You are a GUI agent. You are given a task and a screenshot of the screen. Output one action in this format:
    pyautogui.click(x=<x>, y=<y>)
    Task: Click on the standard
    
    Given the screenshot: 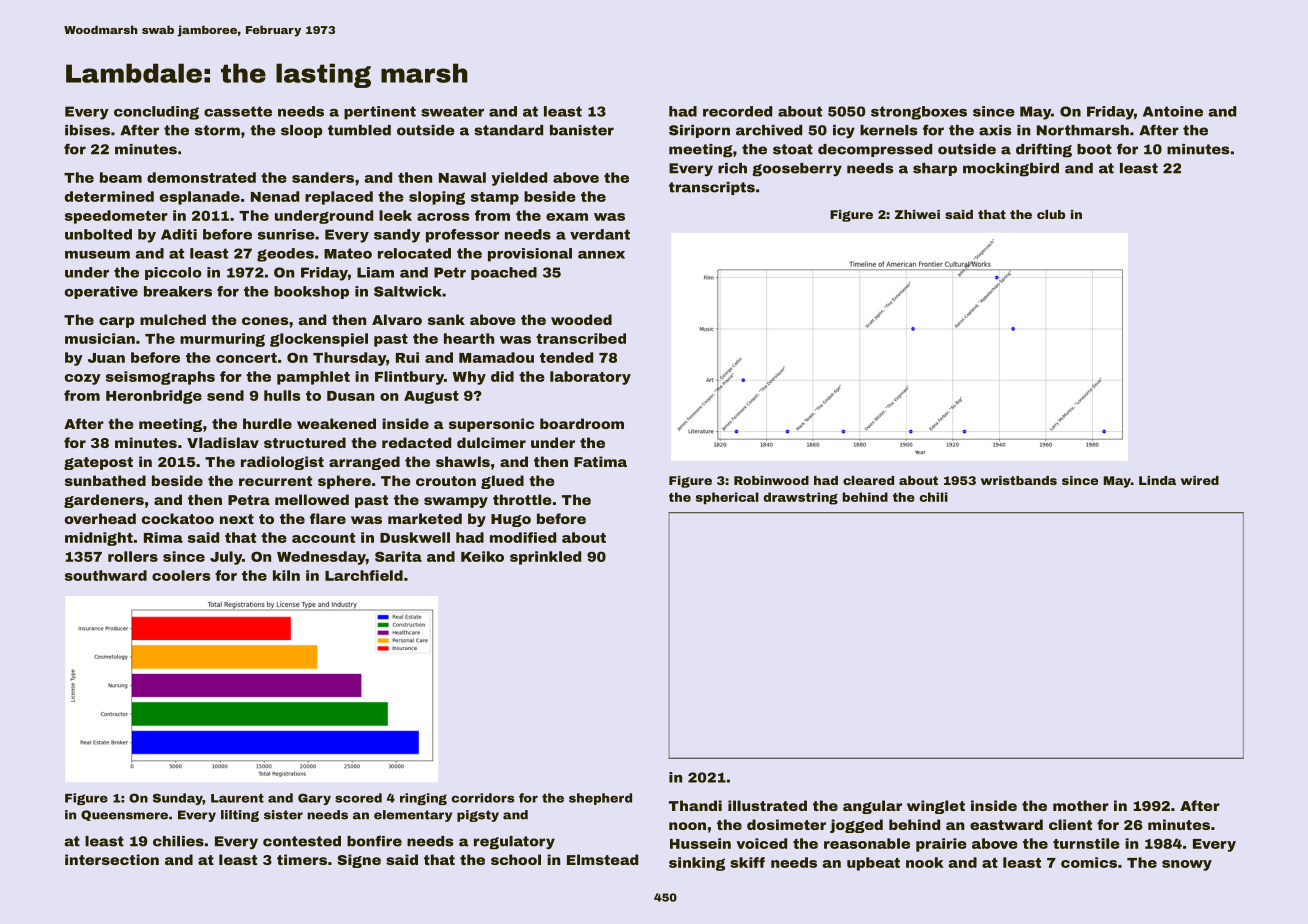 What is the action you would take?
    pyautogui.click(x=508, y=130)
